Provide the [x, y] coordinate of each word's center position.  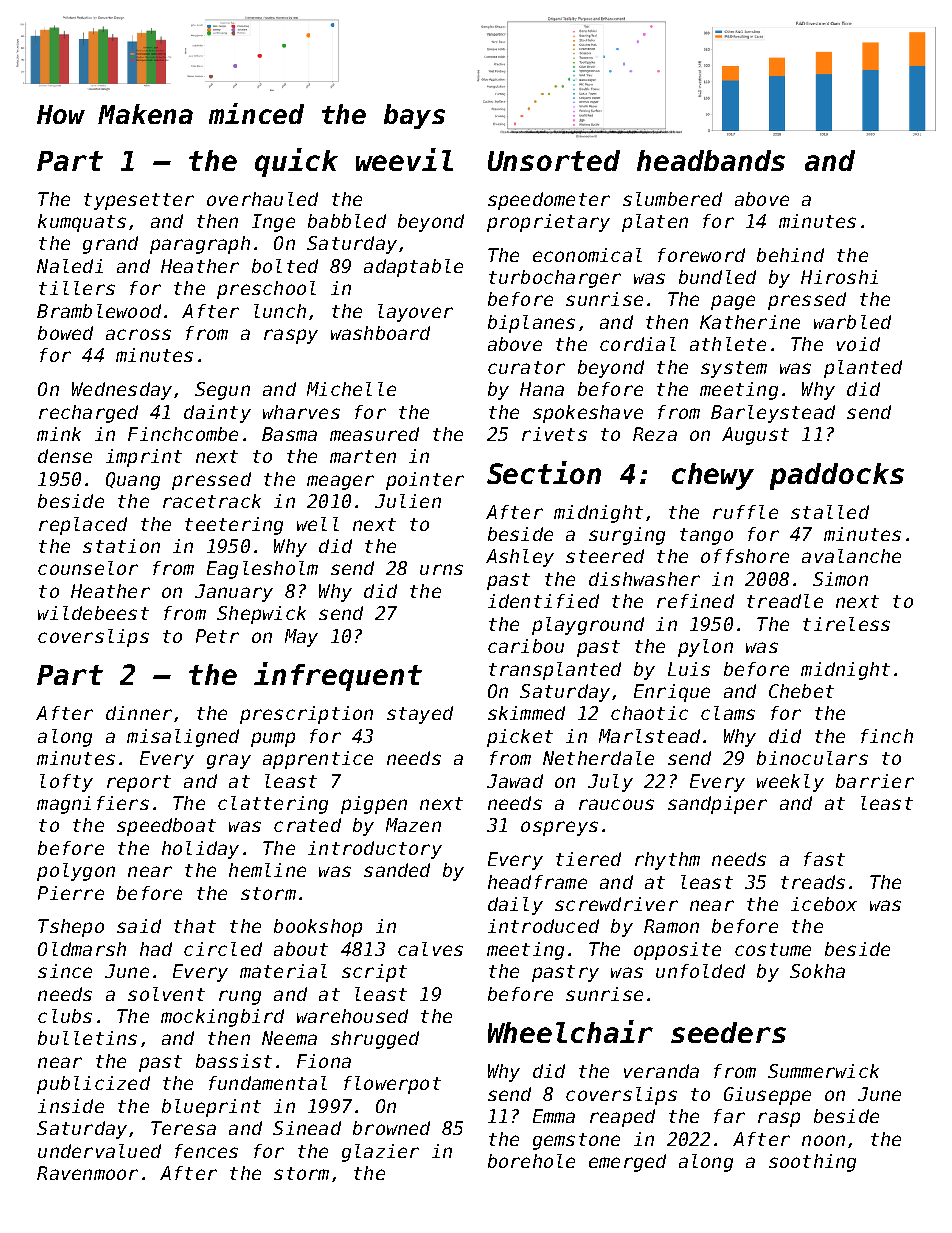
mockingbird [222, 1018]
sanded [397, 870]
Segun [222, 391]
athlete [728, 344]
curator [526, 367]
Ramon [671, 926]
